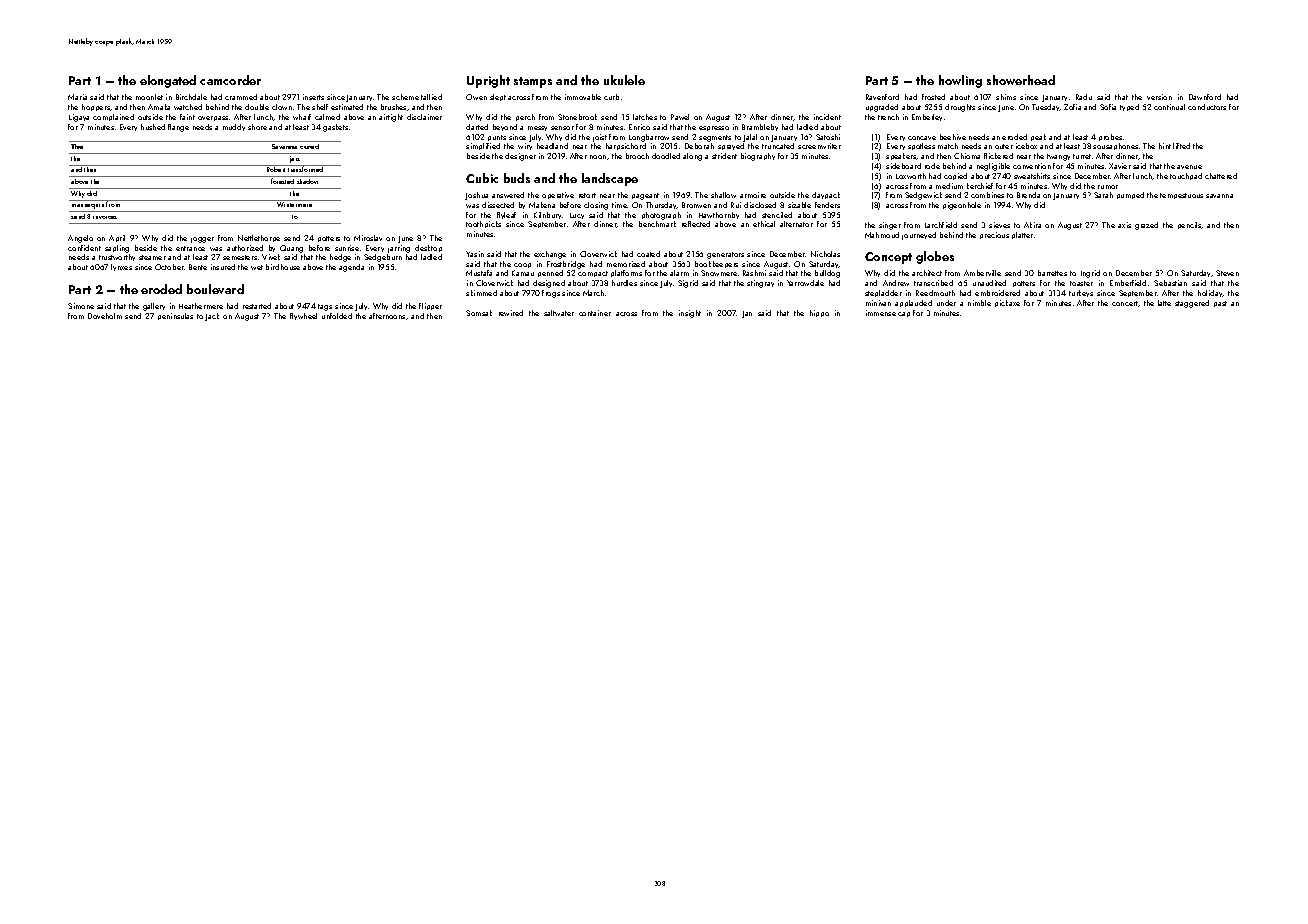  I want to click on ukulele, so click(624, 80).
